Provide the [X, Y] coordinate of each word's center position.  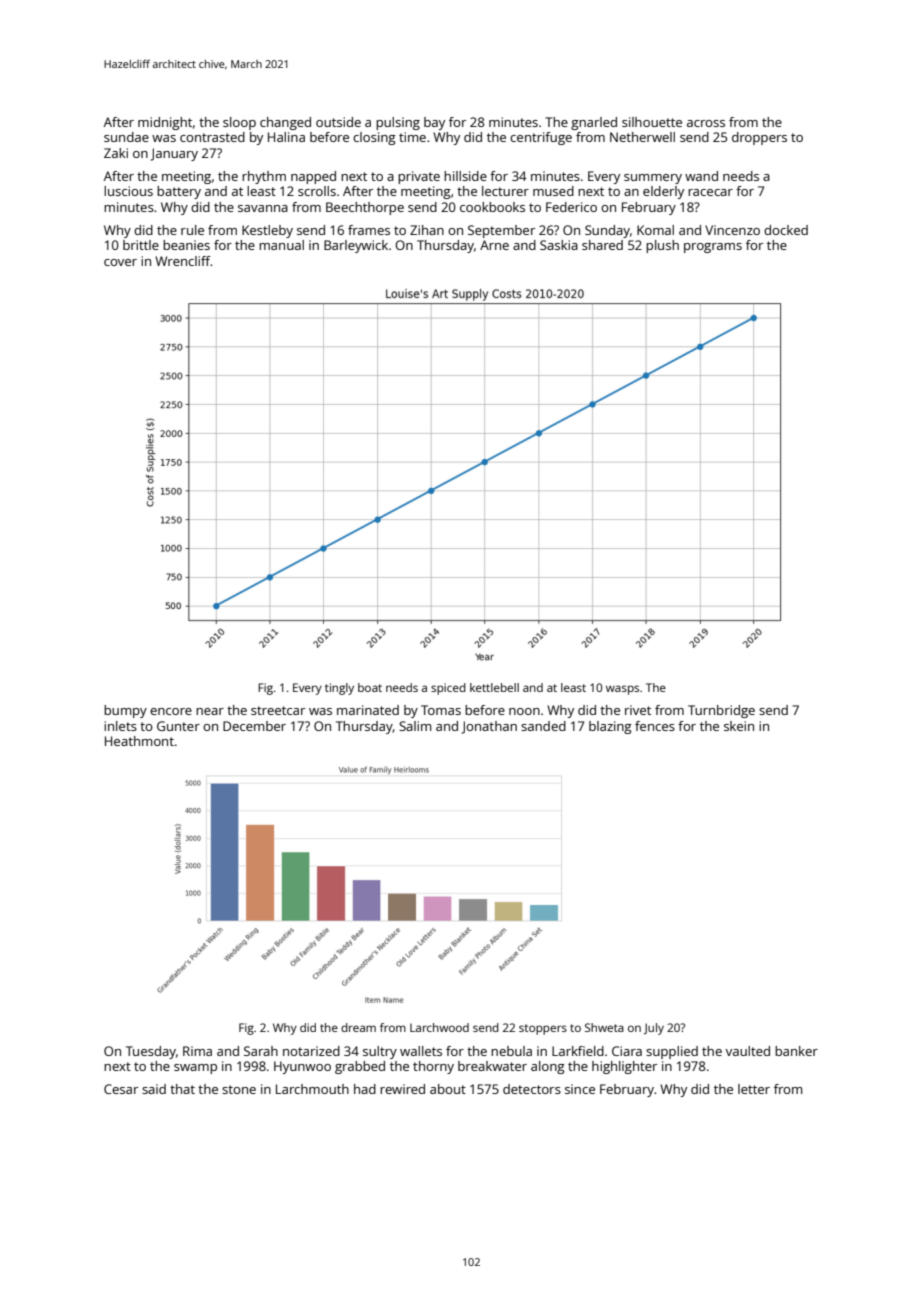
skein [739, 726]
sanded [543, 726]
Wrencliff [183, 261]
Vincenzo [732, 230]
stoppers [543, 1029]
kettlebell [494, 687]
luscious [128, 191]
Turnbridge [721, 711]
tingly [339, 689]
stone [239, 1089]
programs [713, 248]
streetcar [278, 710]
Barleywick [356, 246]
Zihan [427, 230]
